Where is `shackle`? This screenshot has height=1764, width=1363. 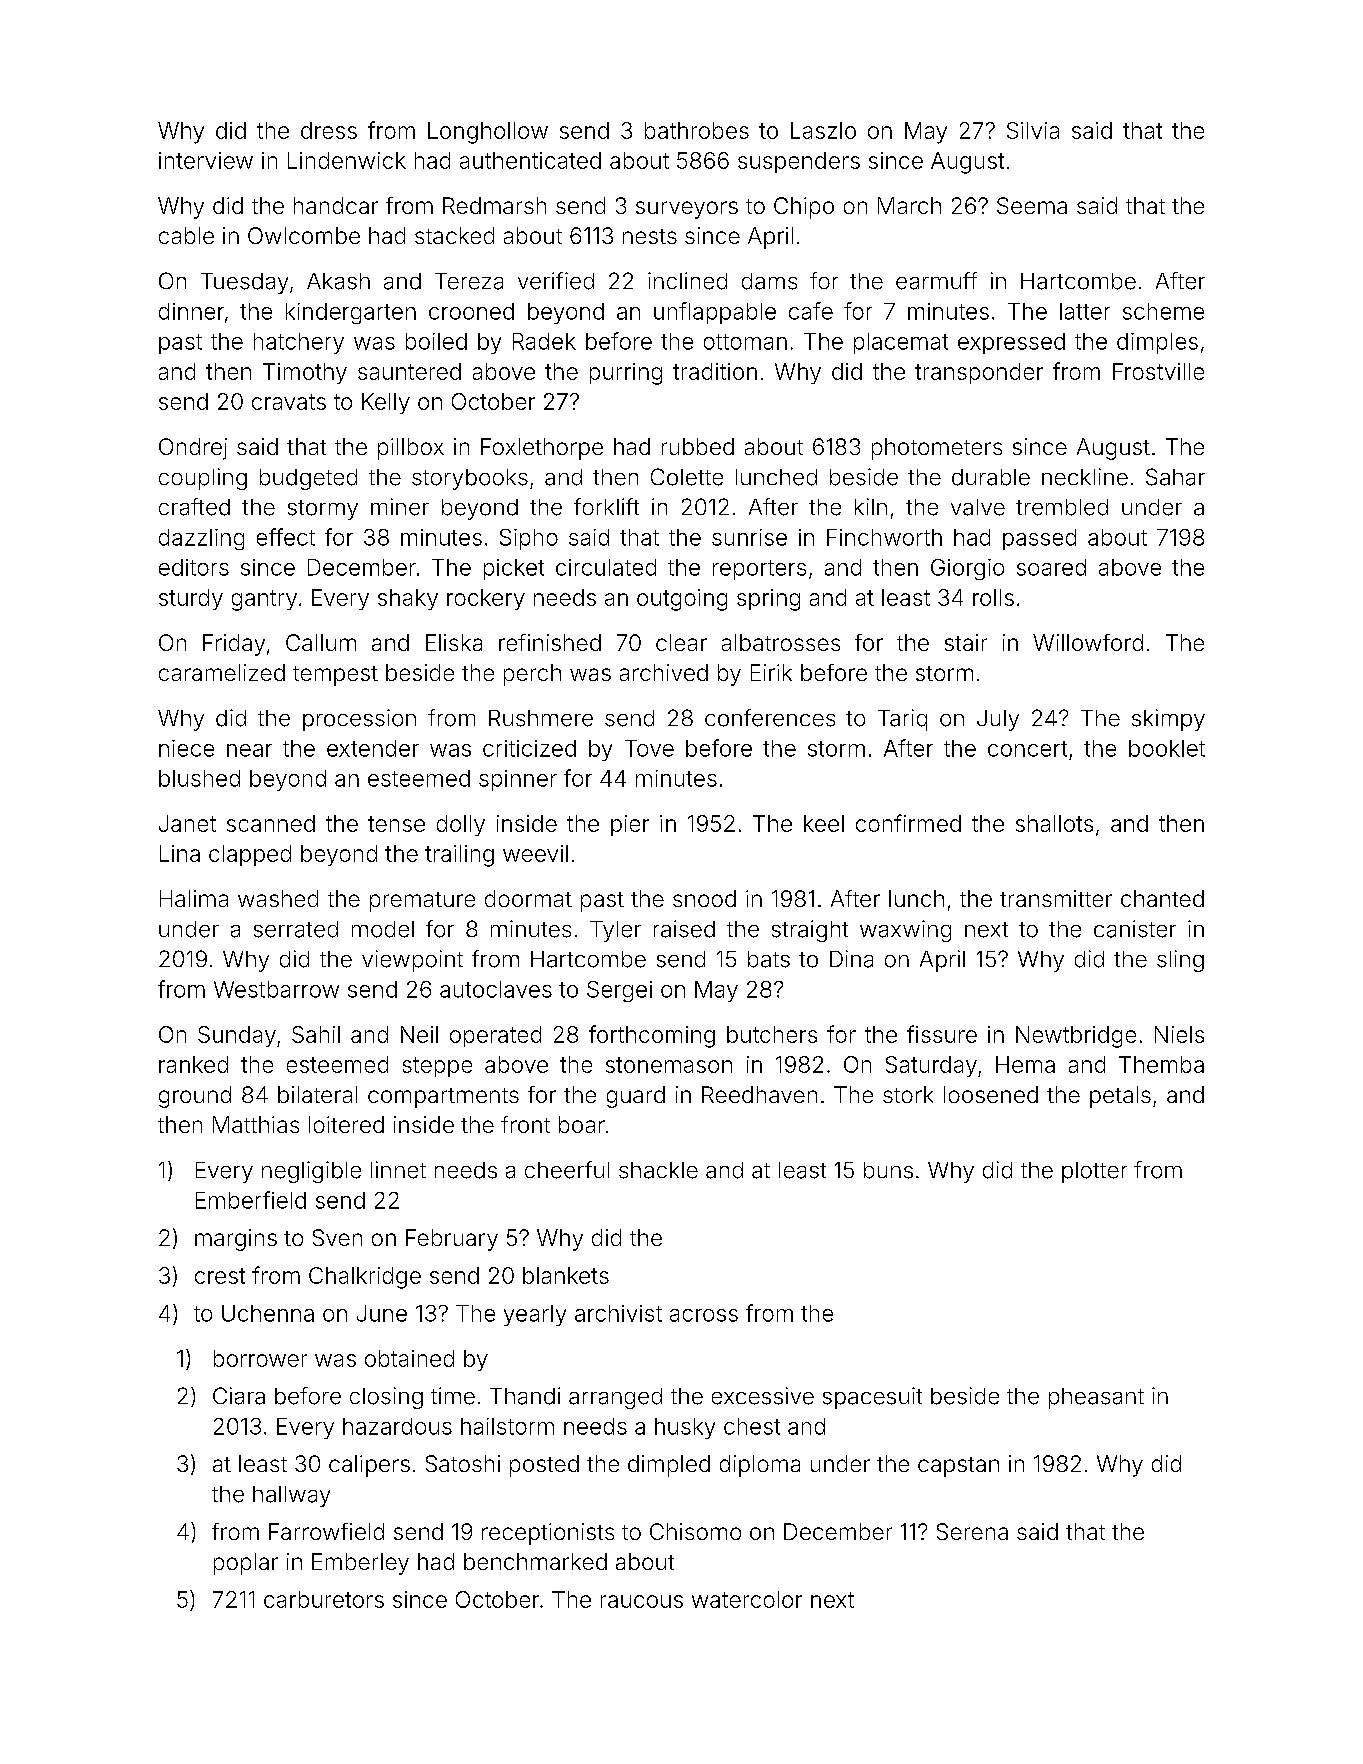
shackle is located at coordinates (658, 1170).
